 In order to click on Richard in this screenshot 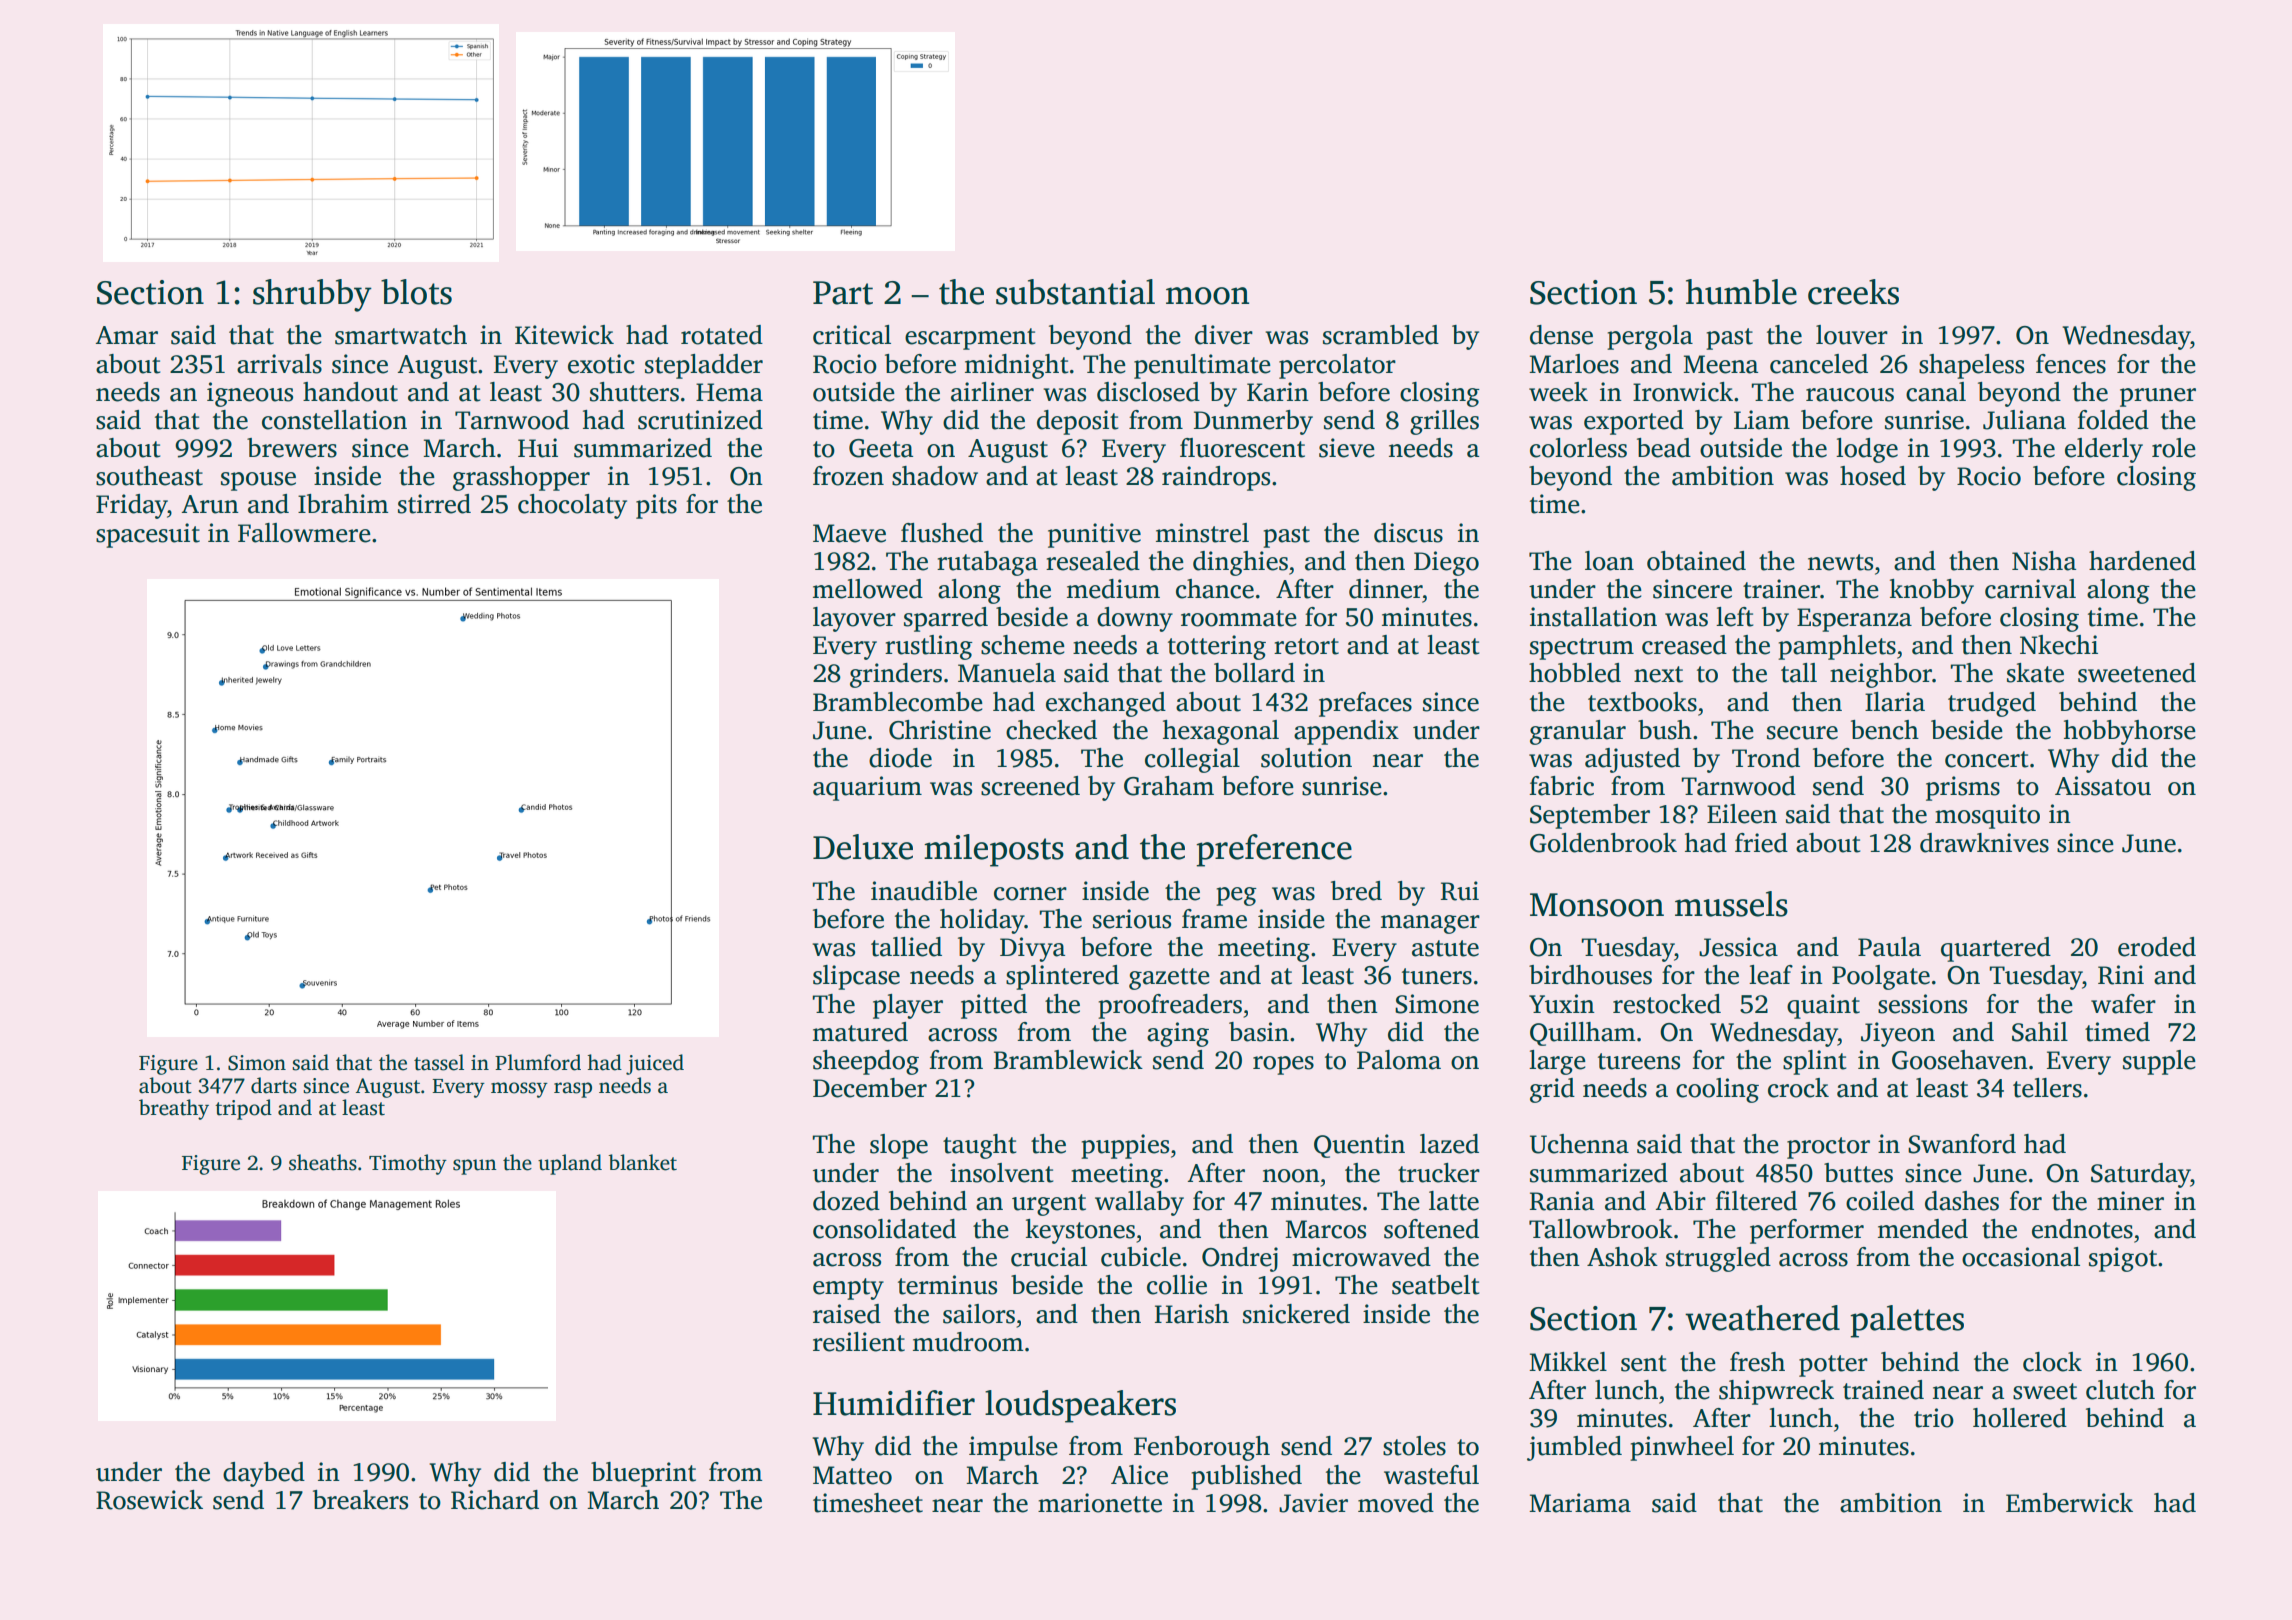, I will do `click(495, 1500)`.
